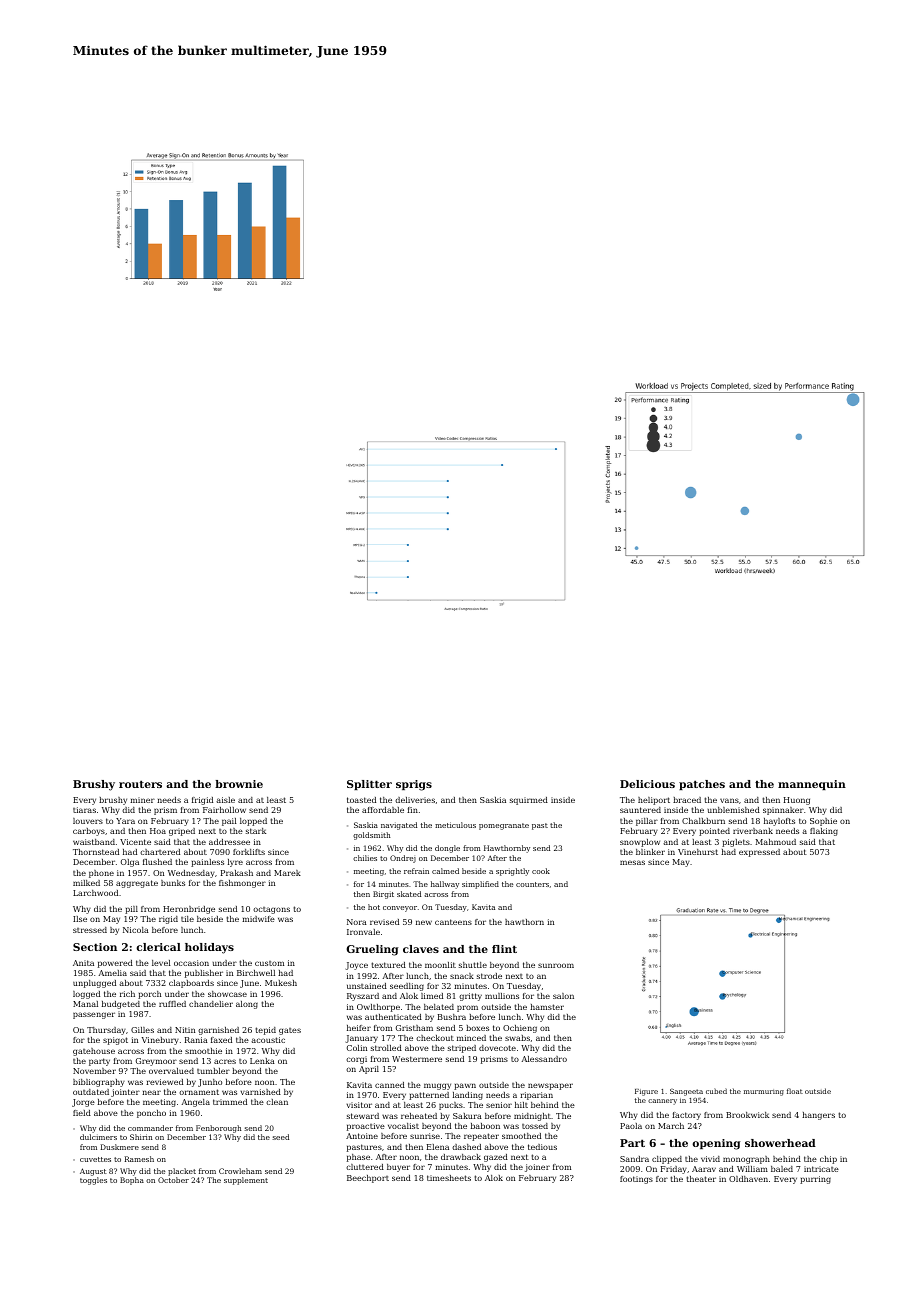 The height and width of the screenshot is (1308, 924). I want to click on fishmonger, so click(242, 884).
